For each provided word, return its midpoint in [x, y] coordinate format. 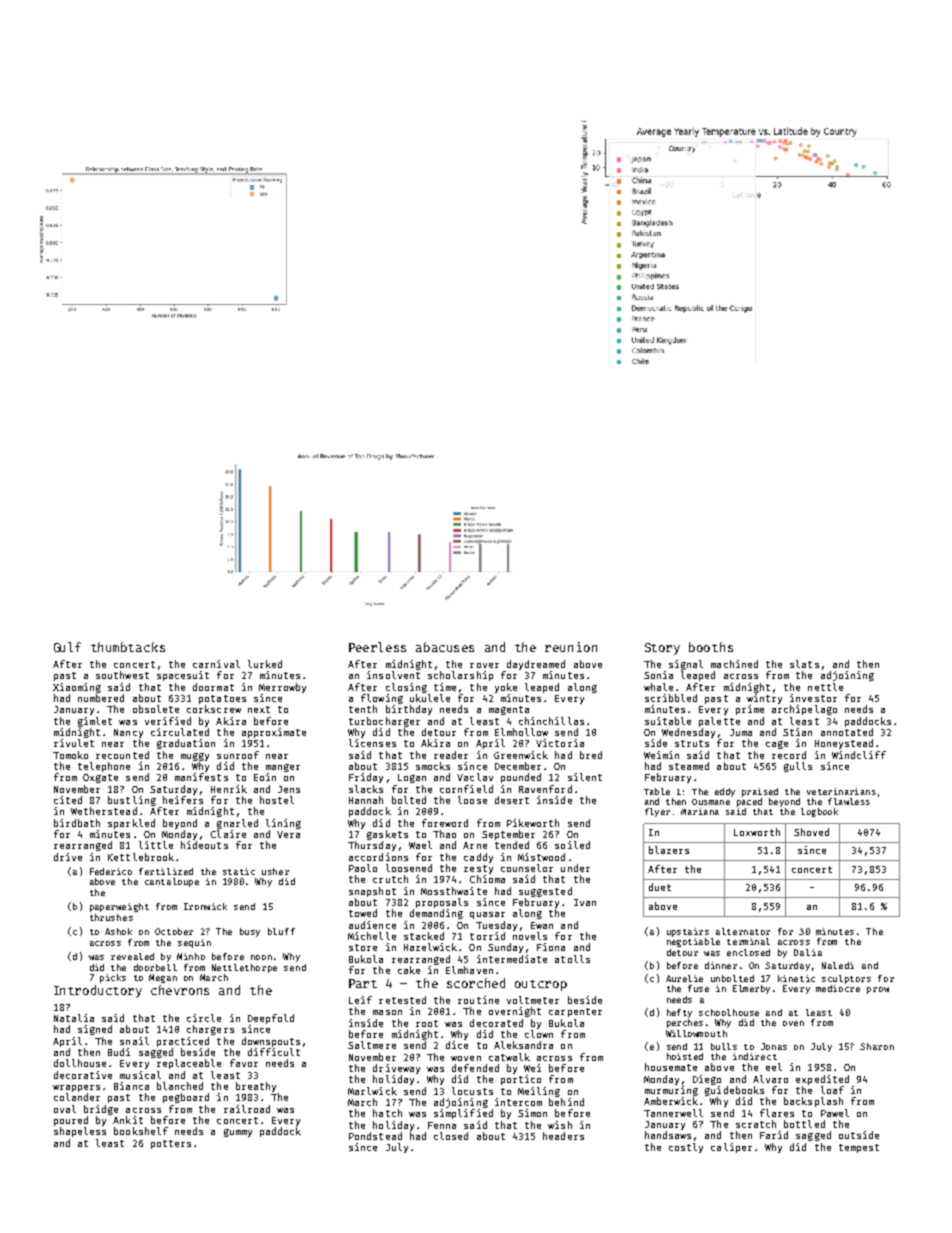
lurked [265, 664]
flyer [657, 812]
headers [563, 1136]
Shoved [811, 832]
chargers [210, 1030]
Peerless [377, 647]
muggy [195, 757]
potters [171, 1144]
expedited [822, 1080]
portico [521, 1080]
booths [711, 647]
